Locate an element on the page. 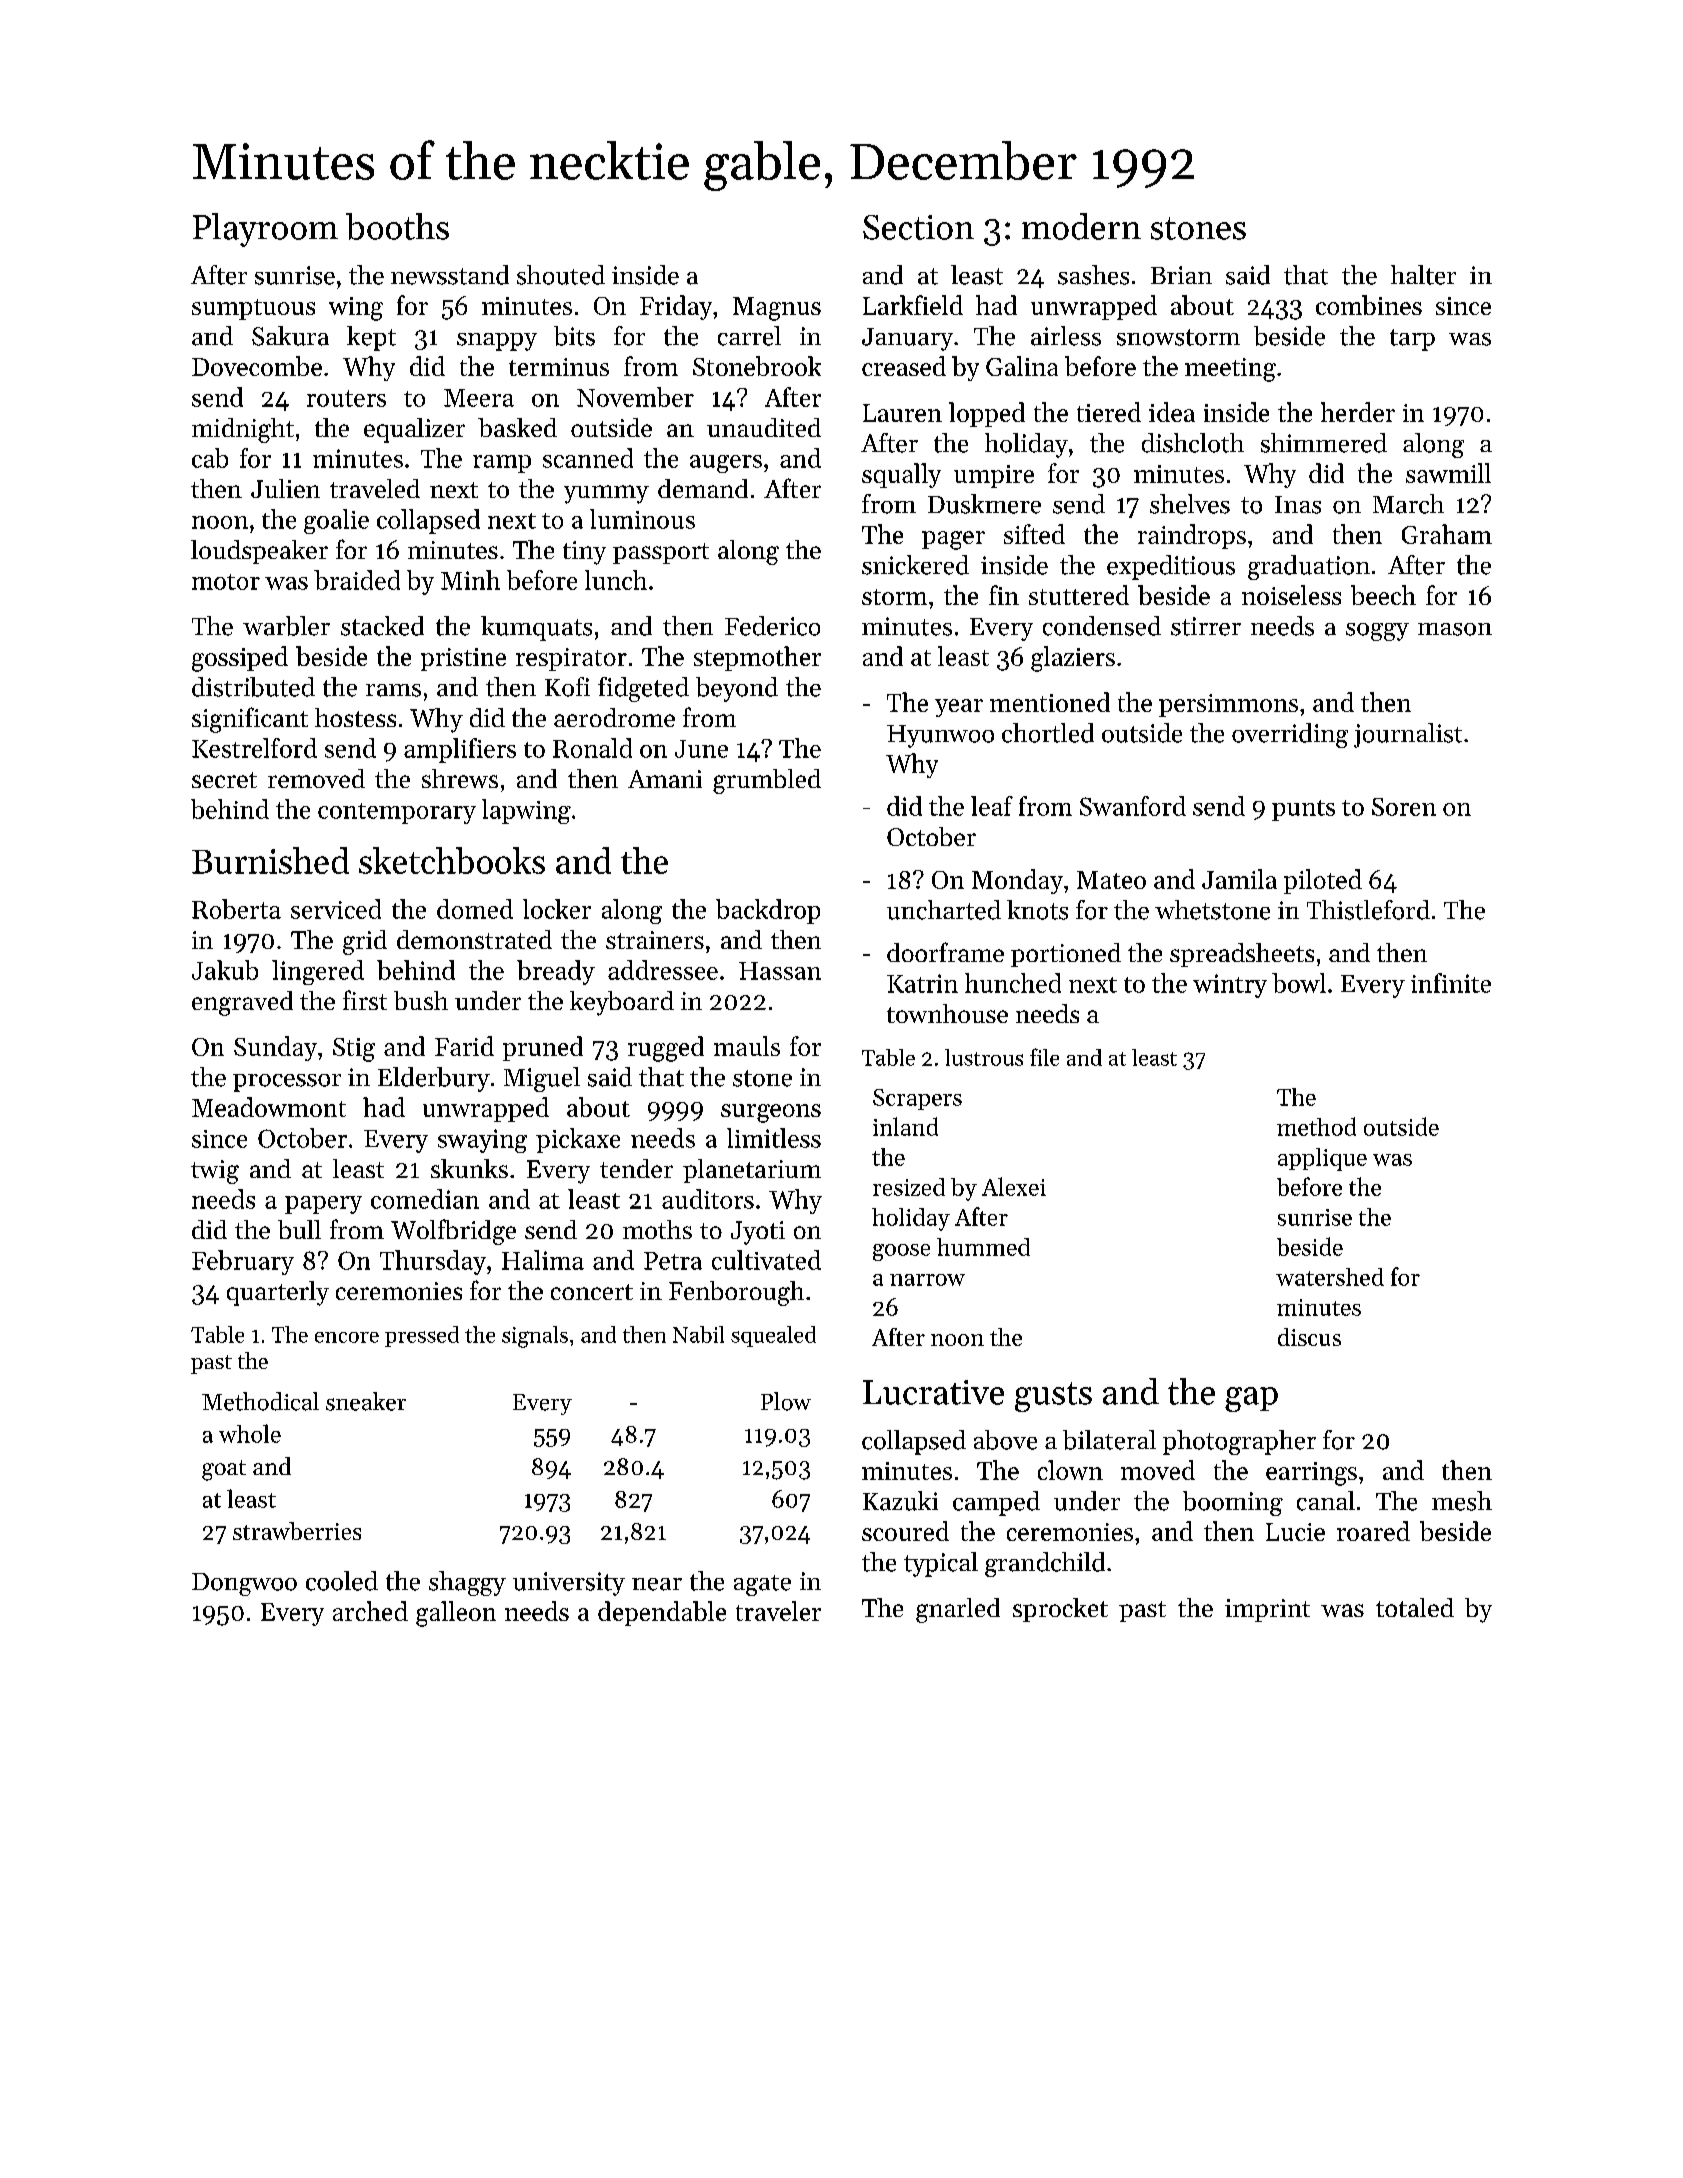 The height and width of the page is (2178, 1683). halter is located at coordinates (1423, 275).
